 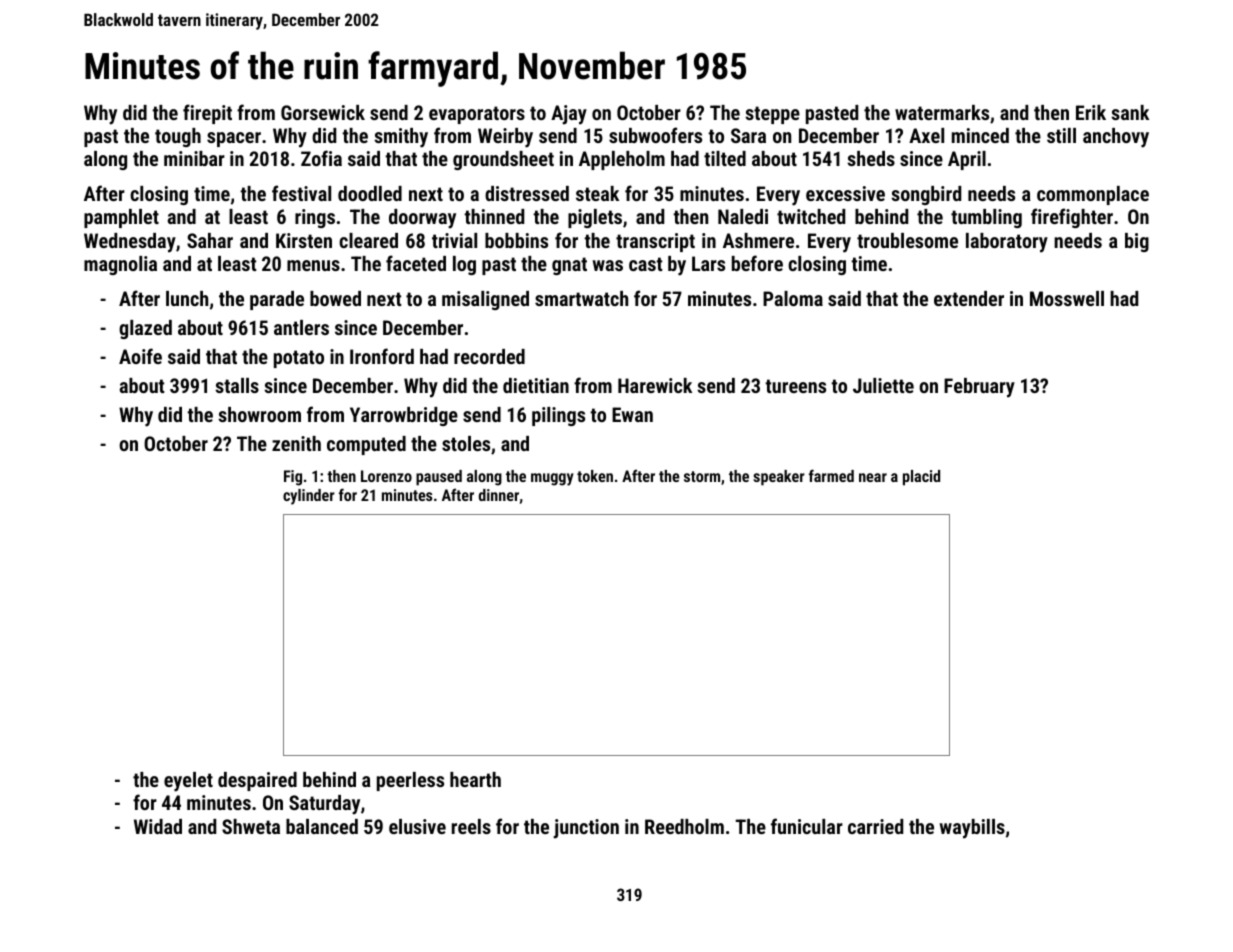 What do you see at coordinates (702, 476) in the image?
I see `storm` at bounding box center [702, 476].
